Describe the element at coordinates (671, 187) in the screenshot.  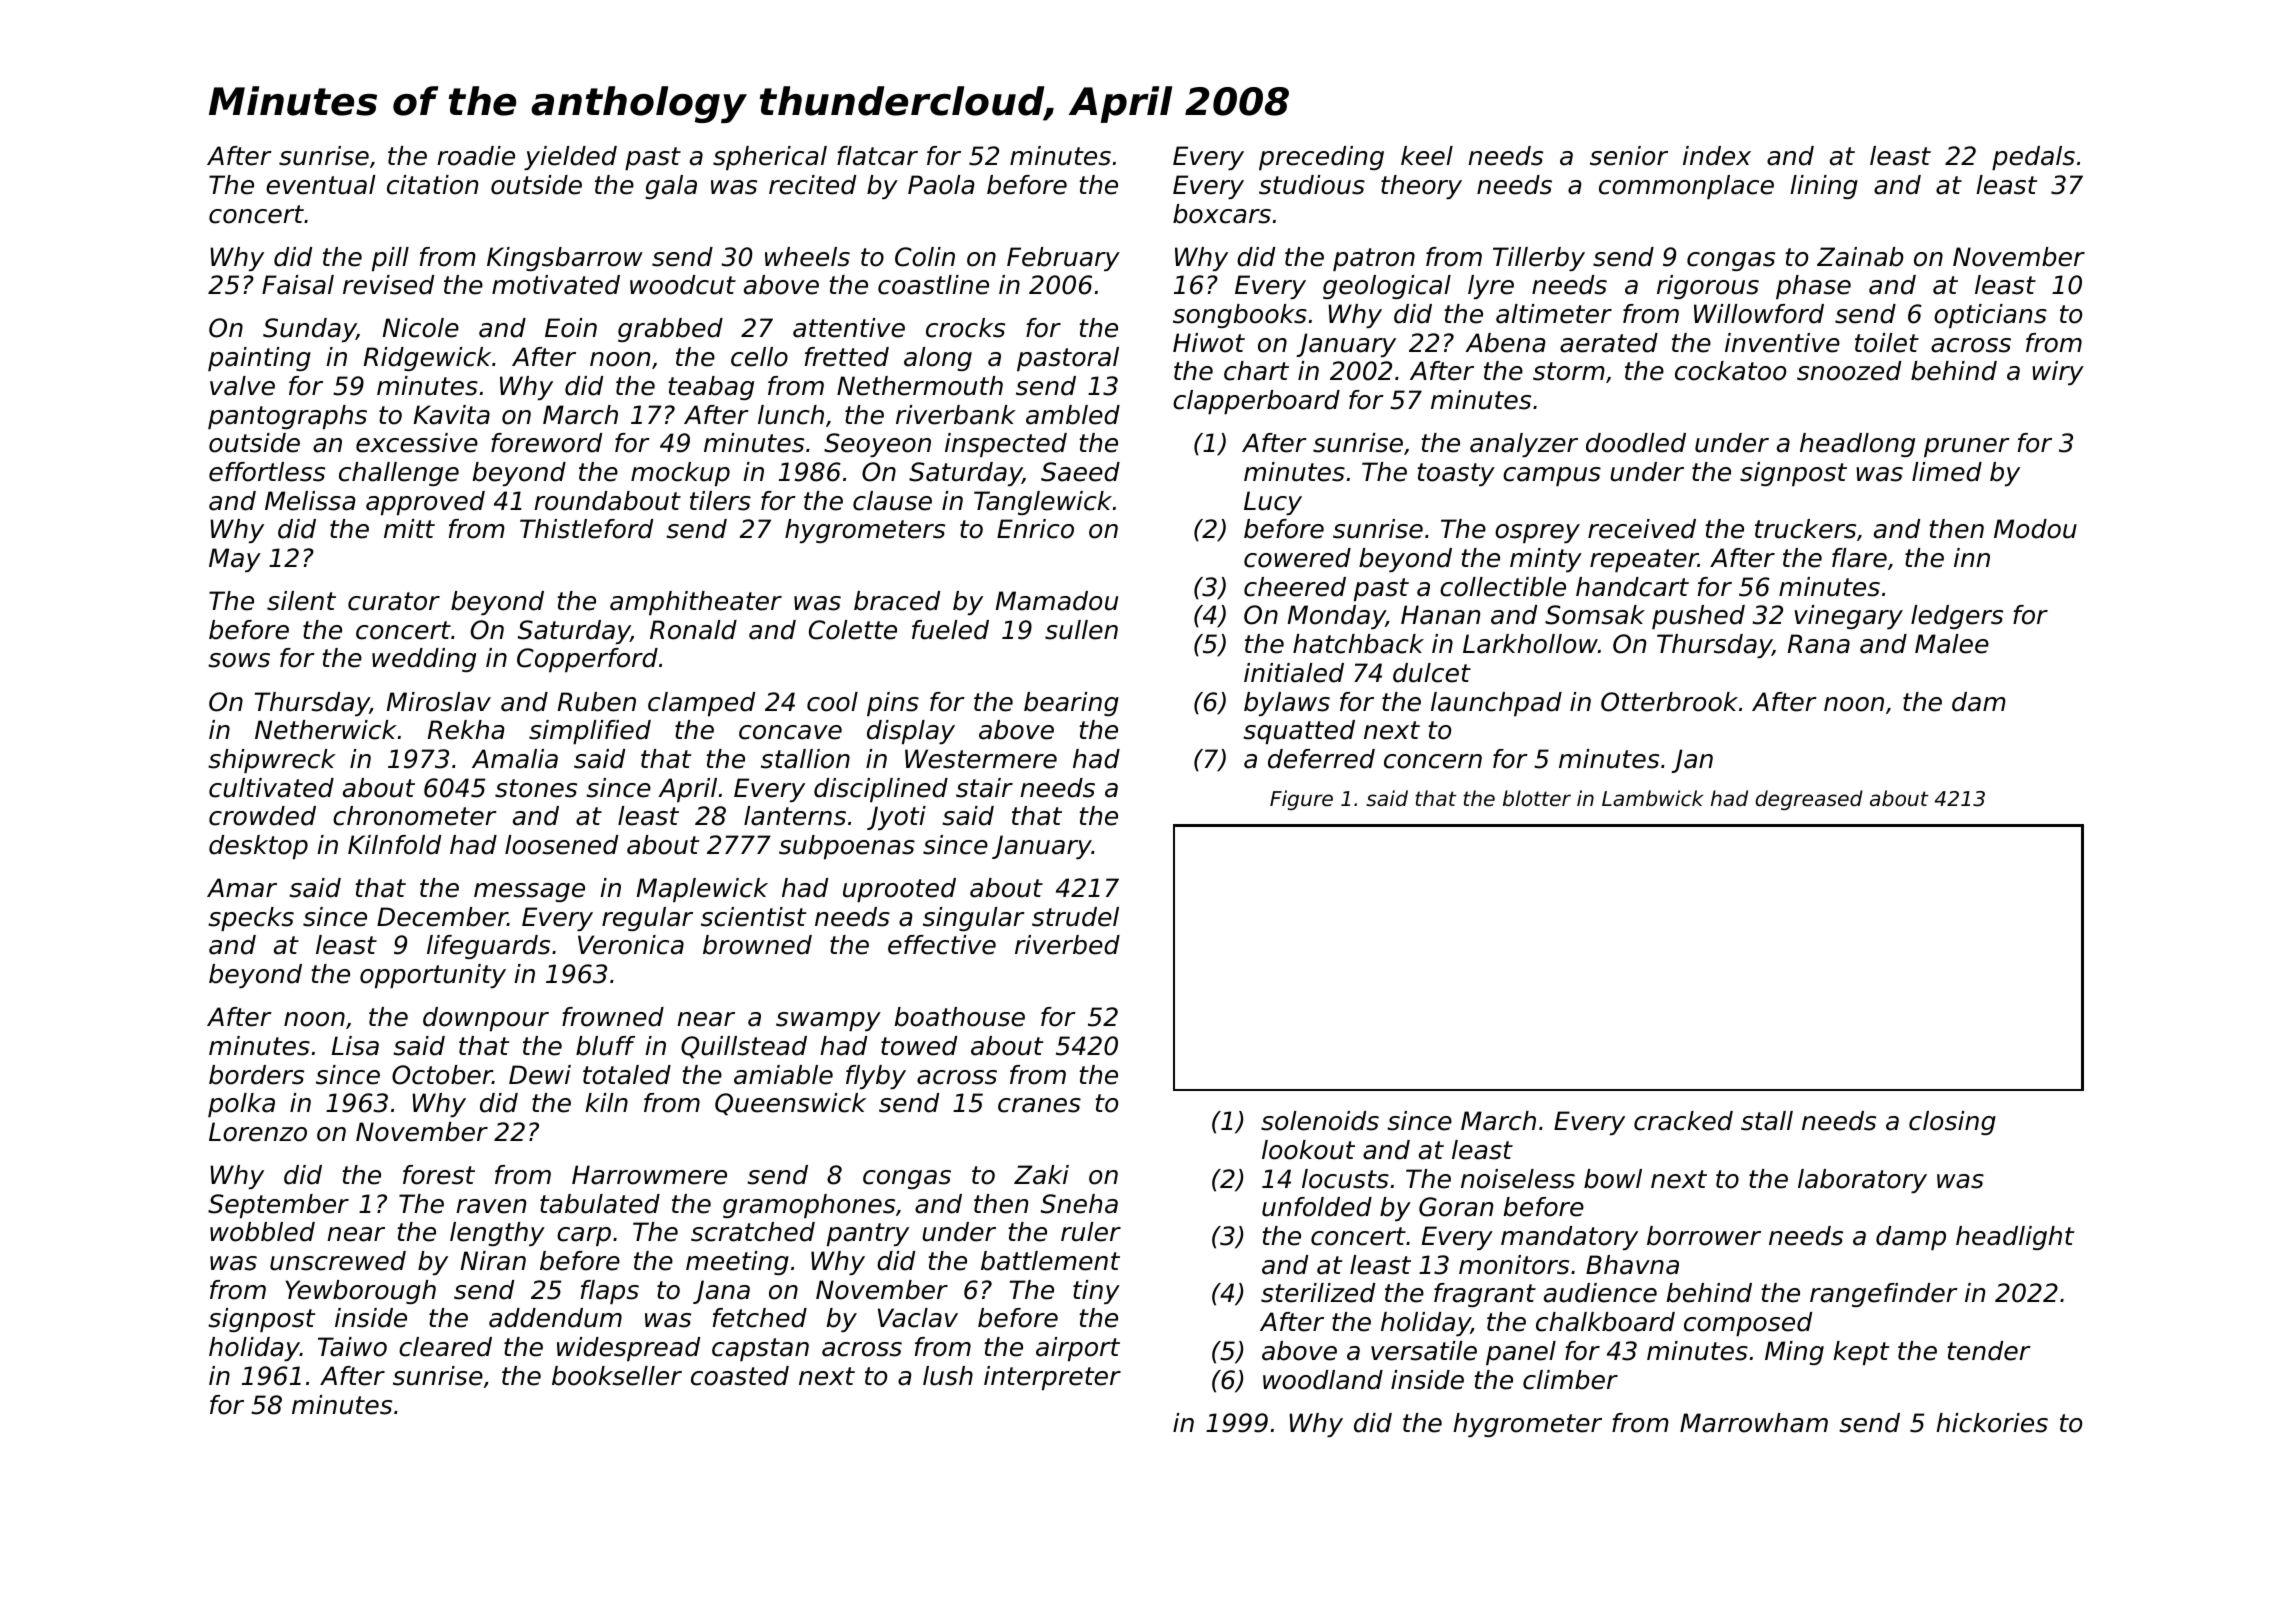
I see `gala` at that location.
